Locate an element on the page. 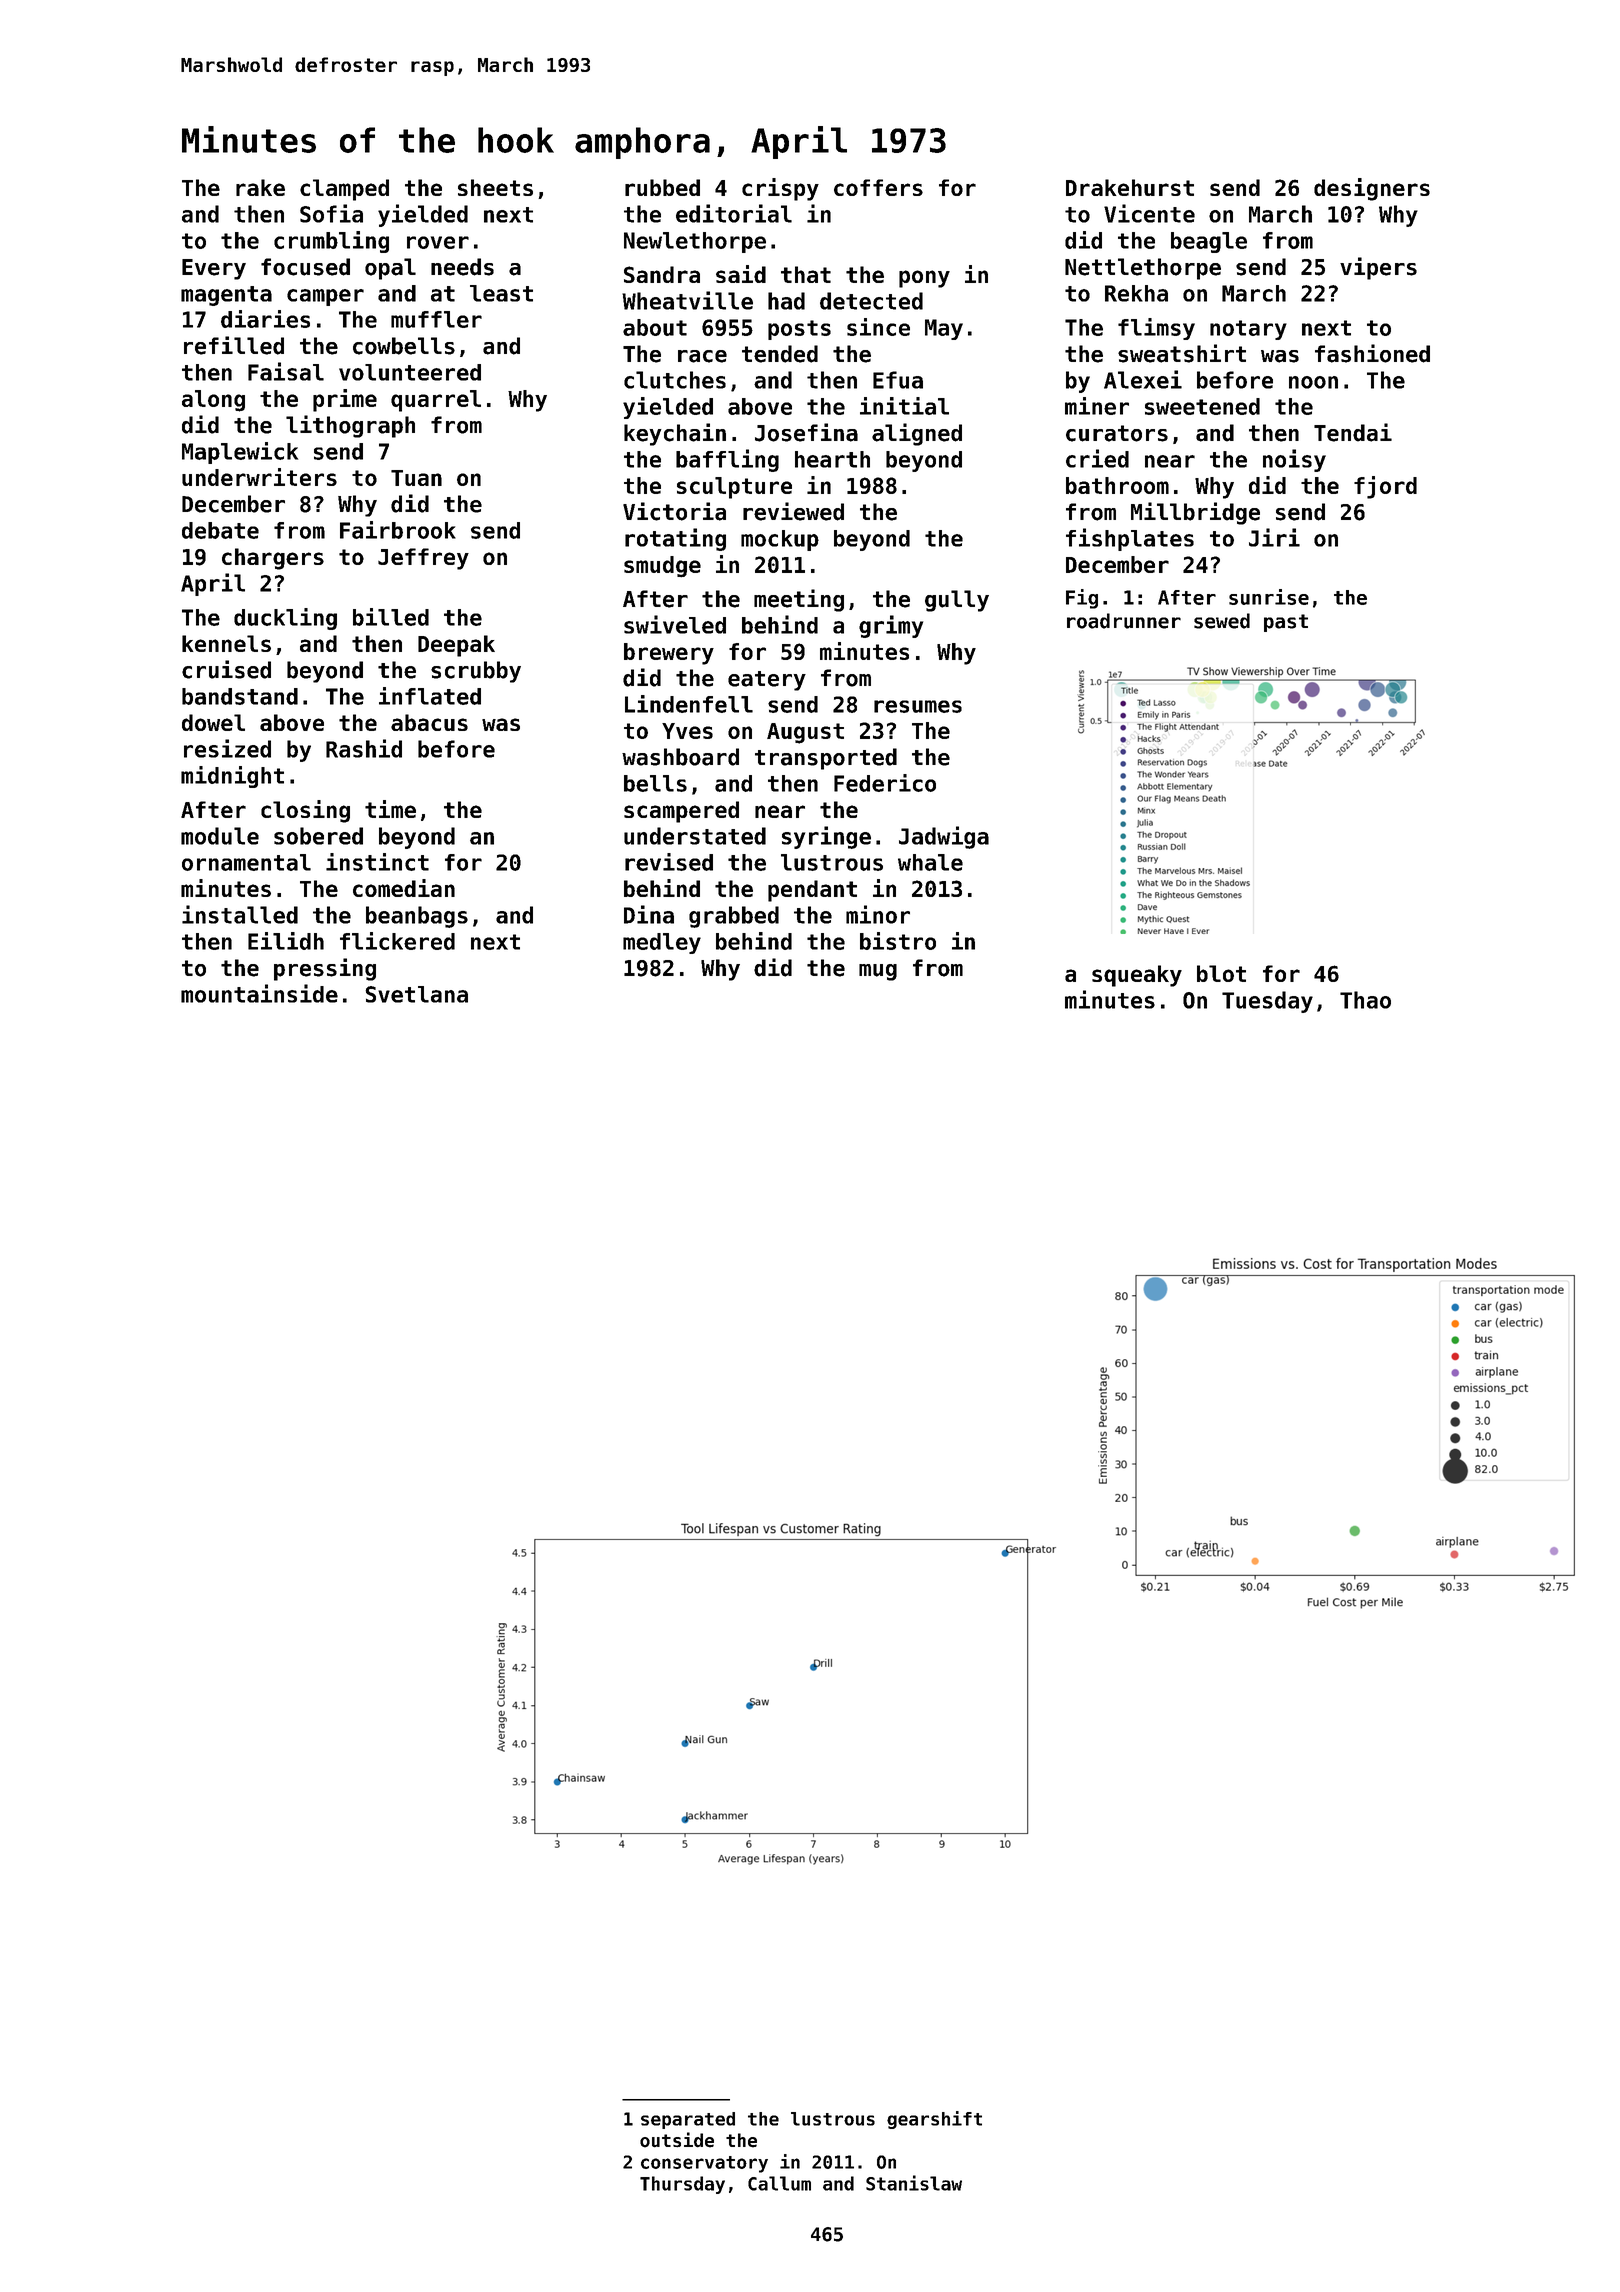 The image size is (1620, 2292). clamped is located at coordinates (344, 190).
